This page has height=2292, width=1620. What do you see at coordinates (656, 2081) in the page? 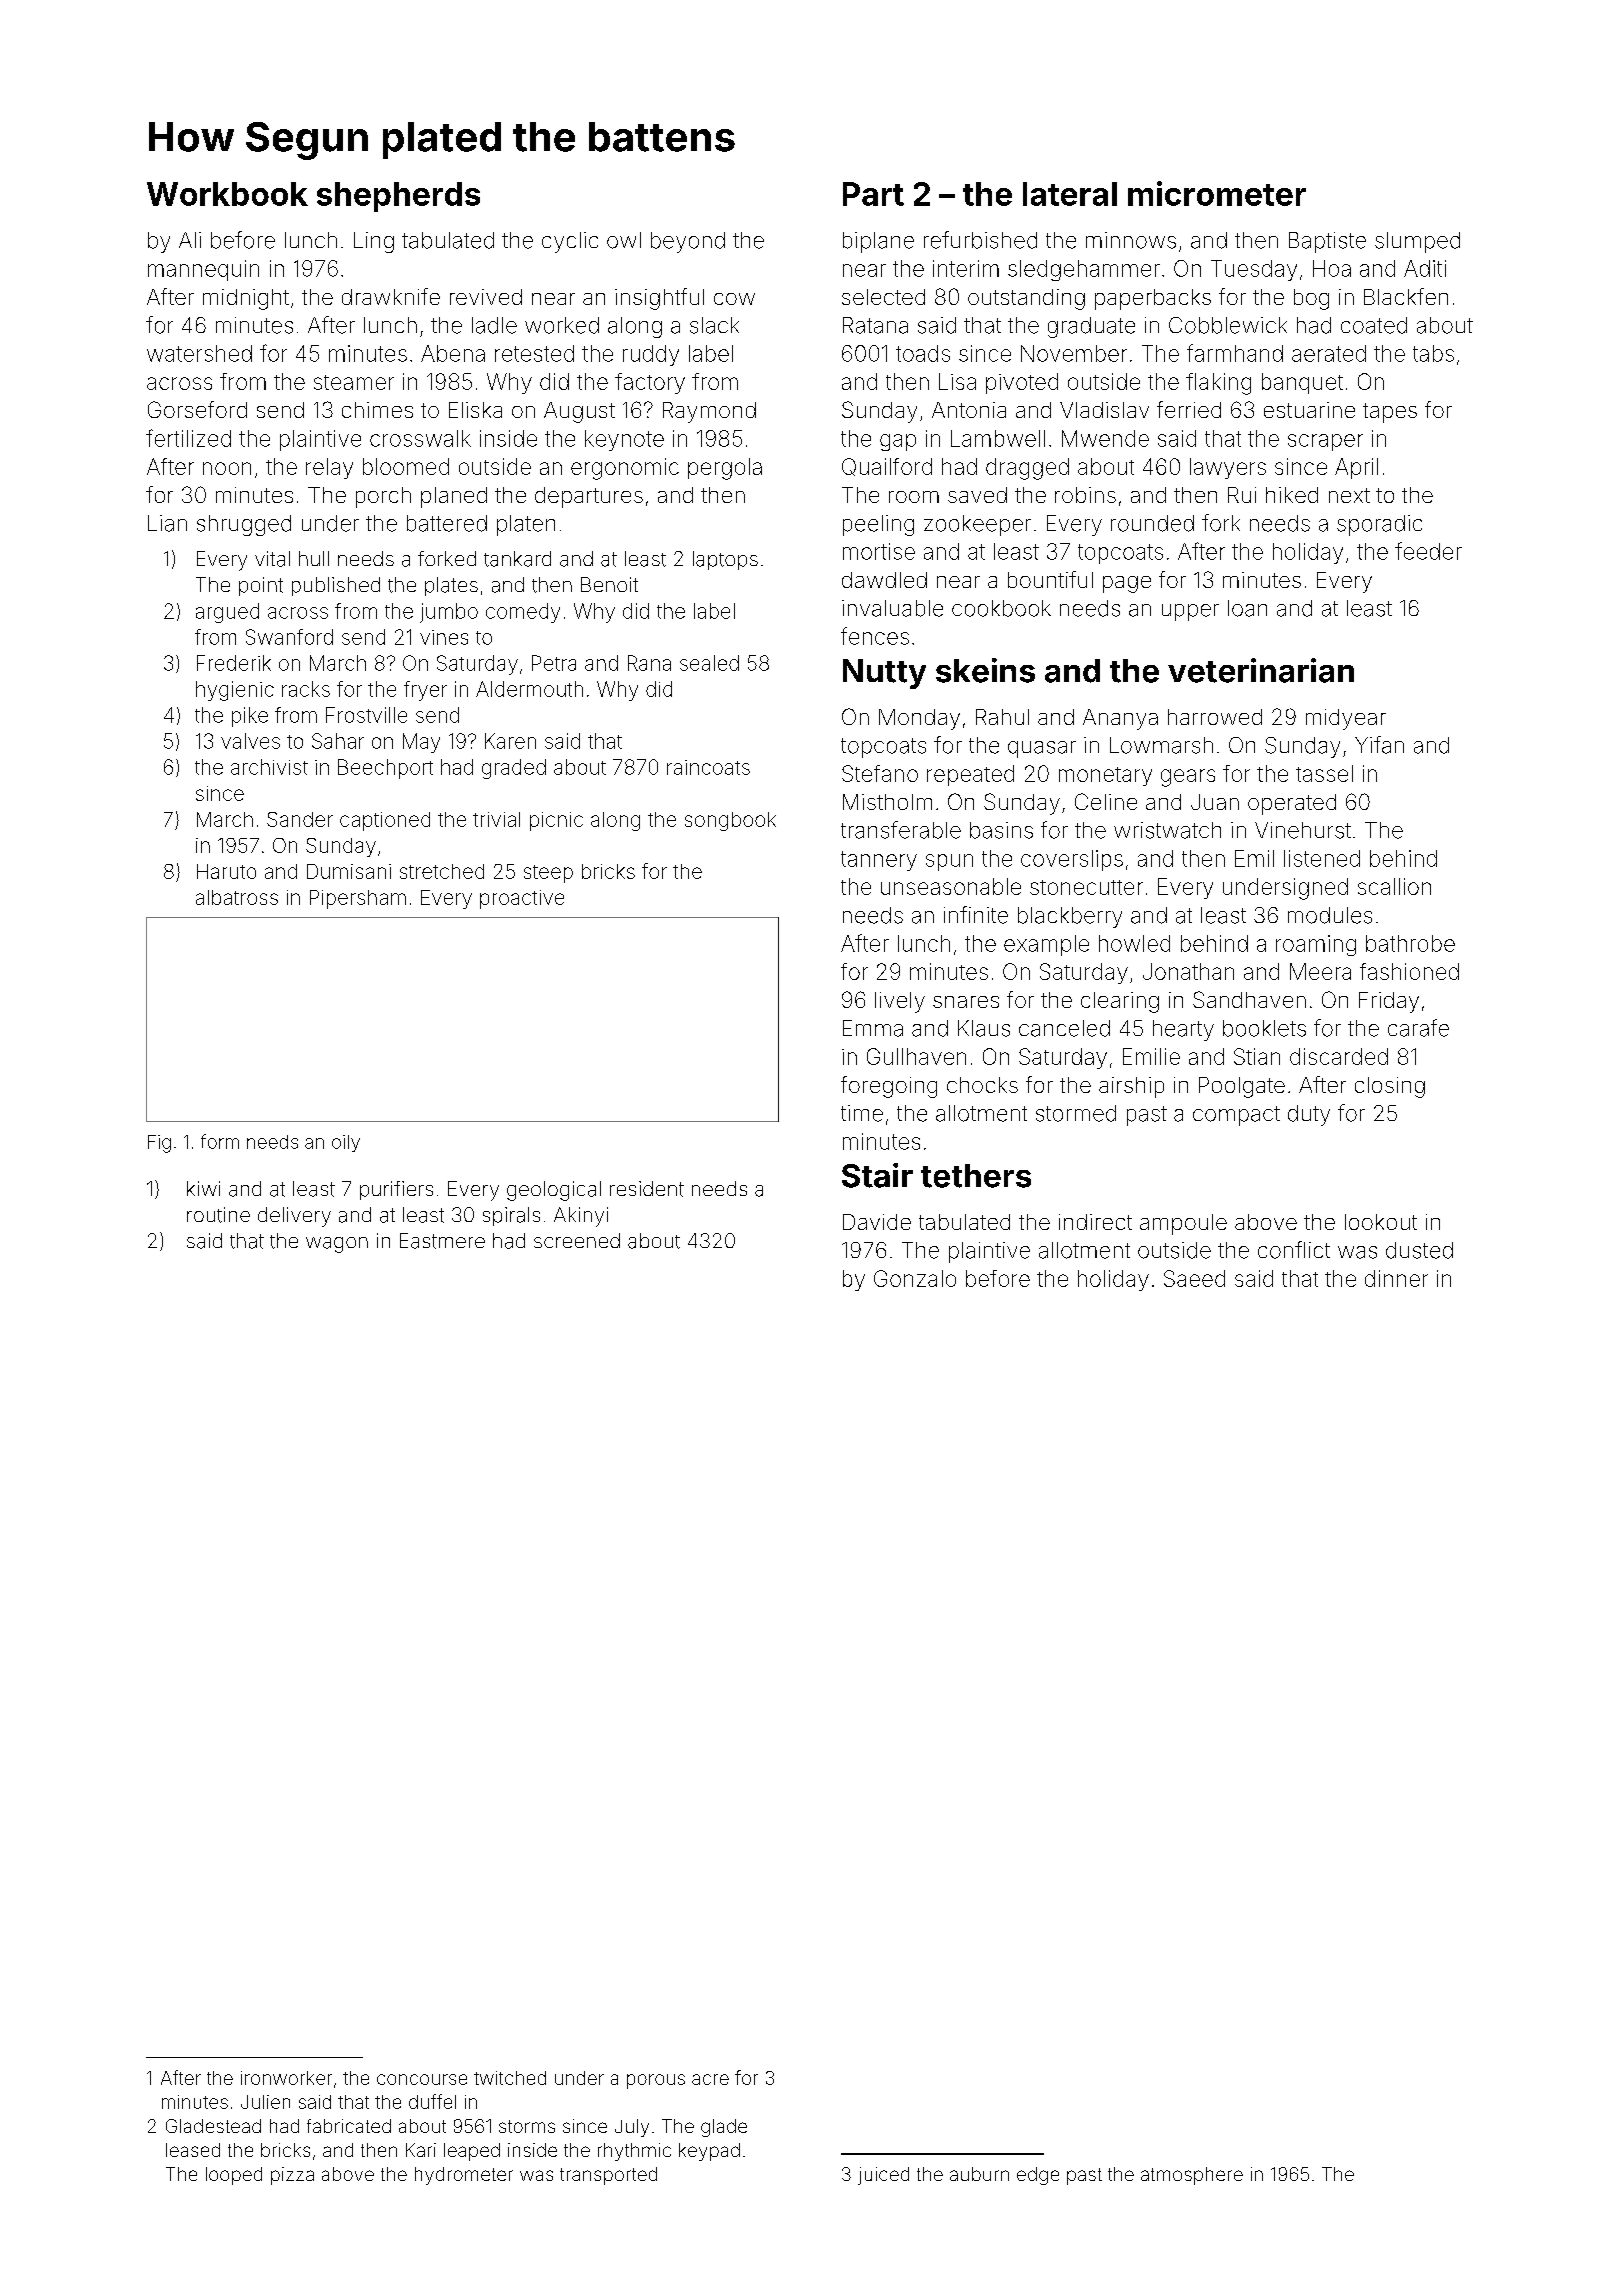
I see `porous` at bounding box center [656, 2081].
